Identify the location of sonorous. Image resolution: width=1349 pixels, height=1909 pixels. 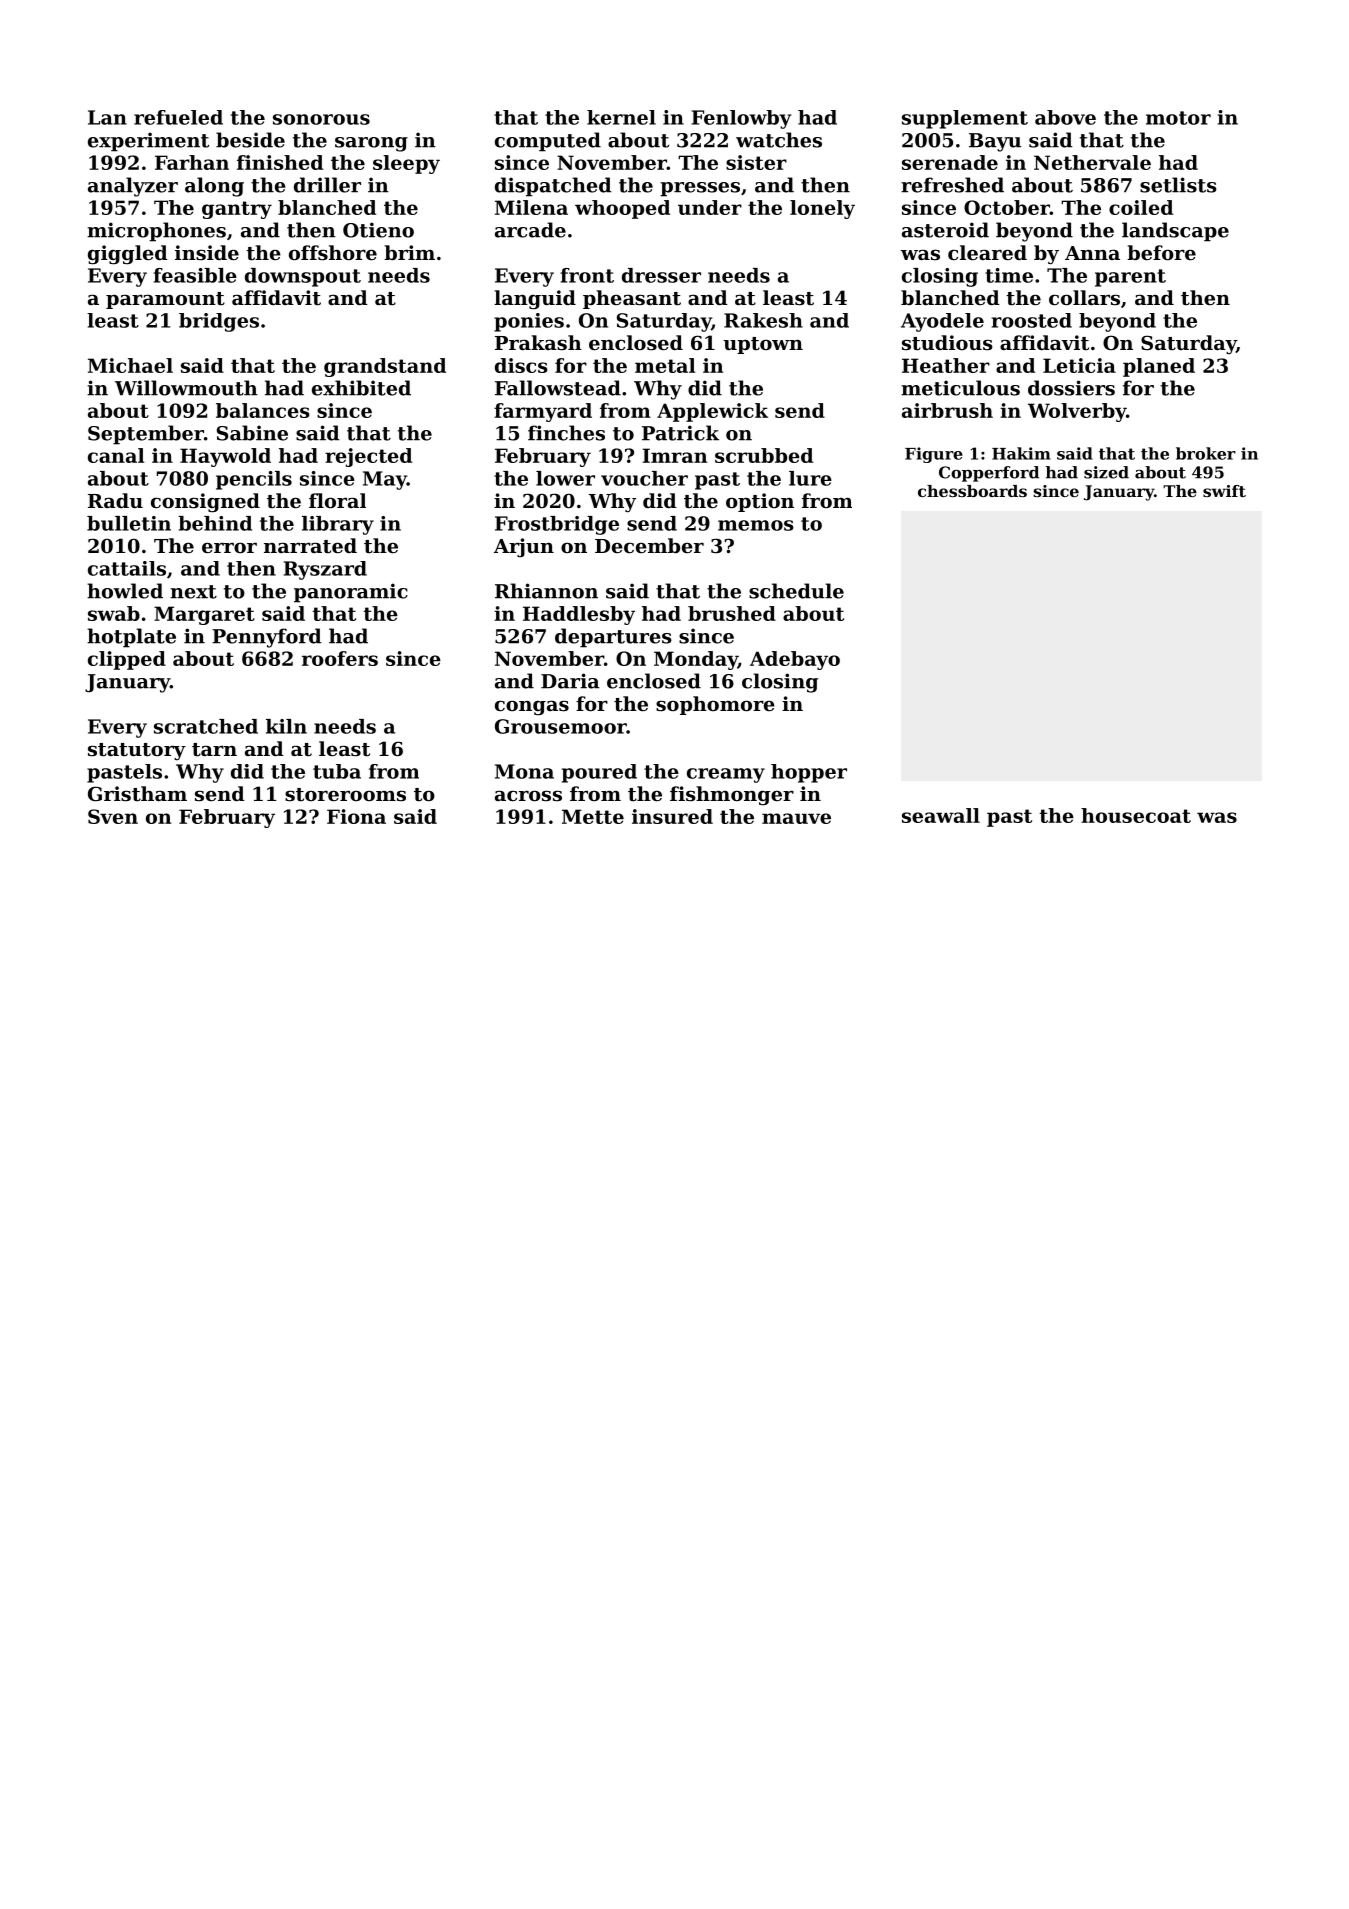
(321, 119).
